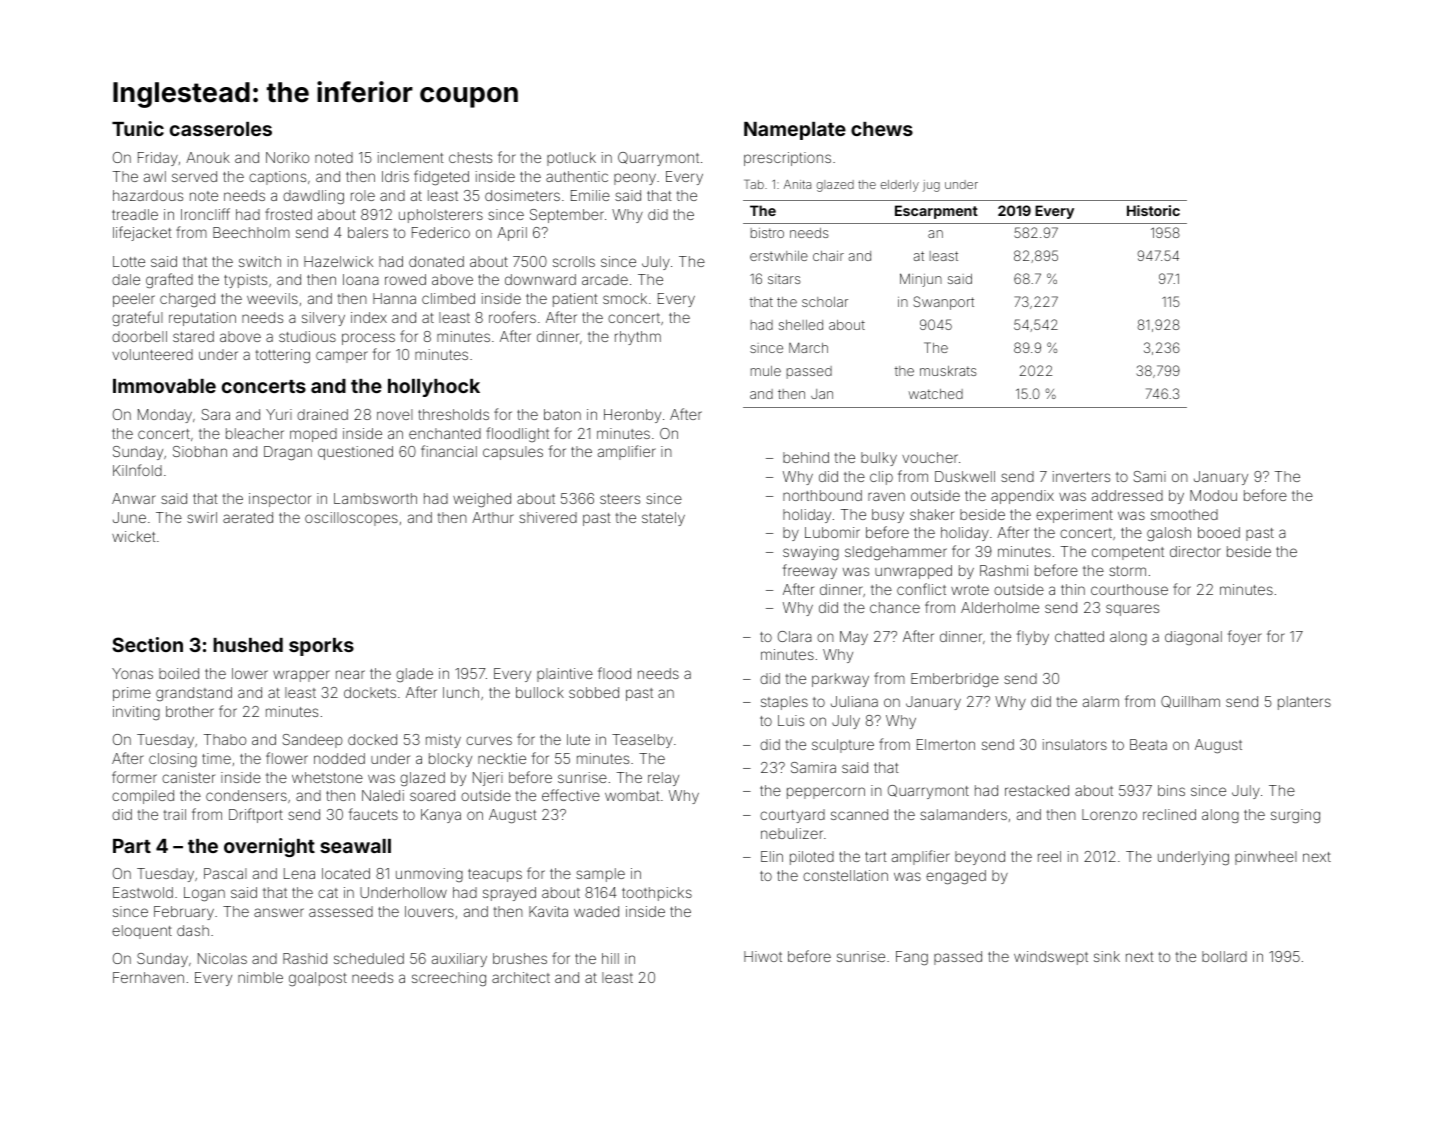  I want to click on courthouse, so click(1129, 589).
